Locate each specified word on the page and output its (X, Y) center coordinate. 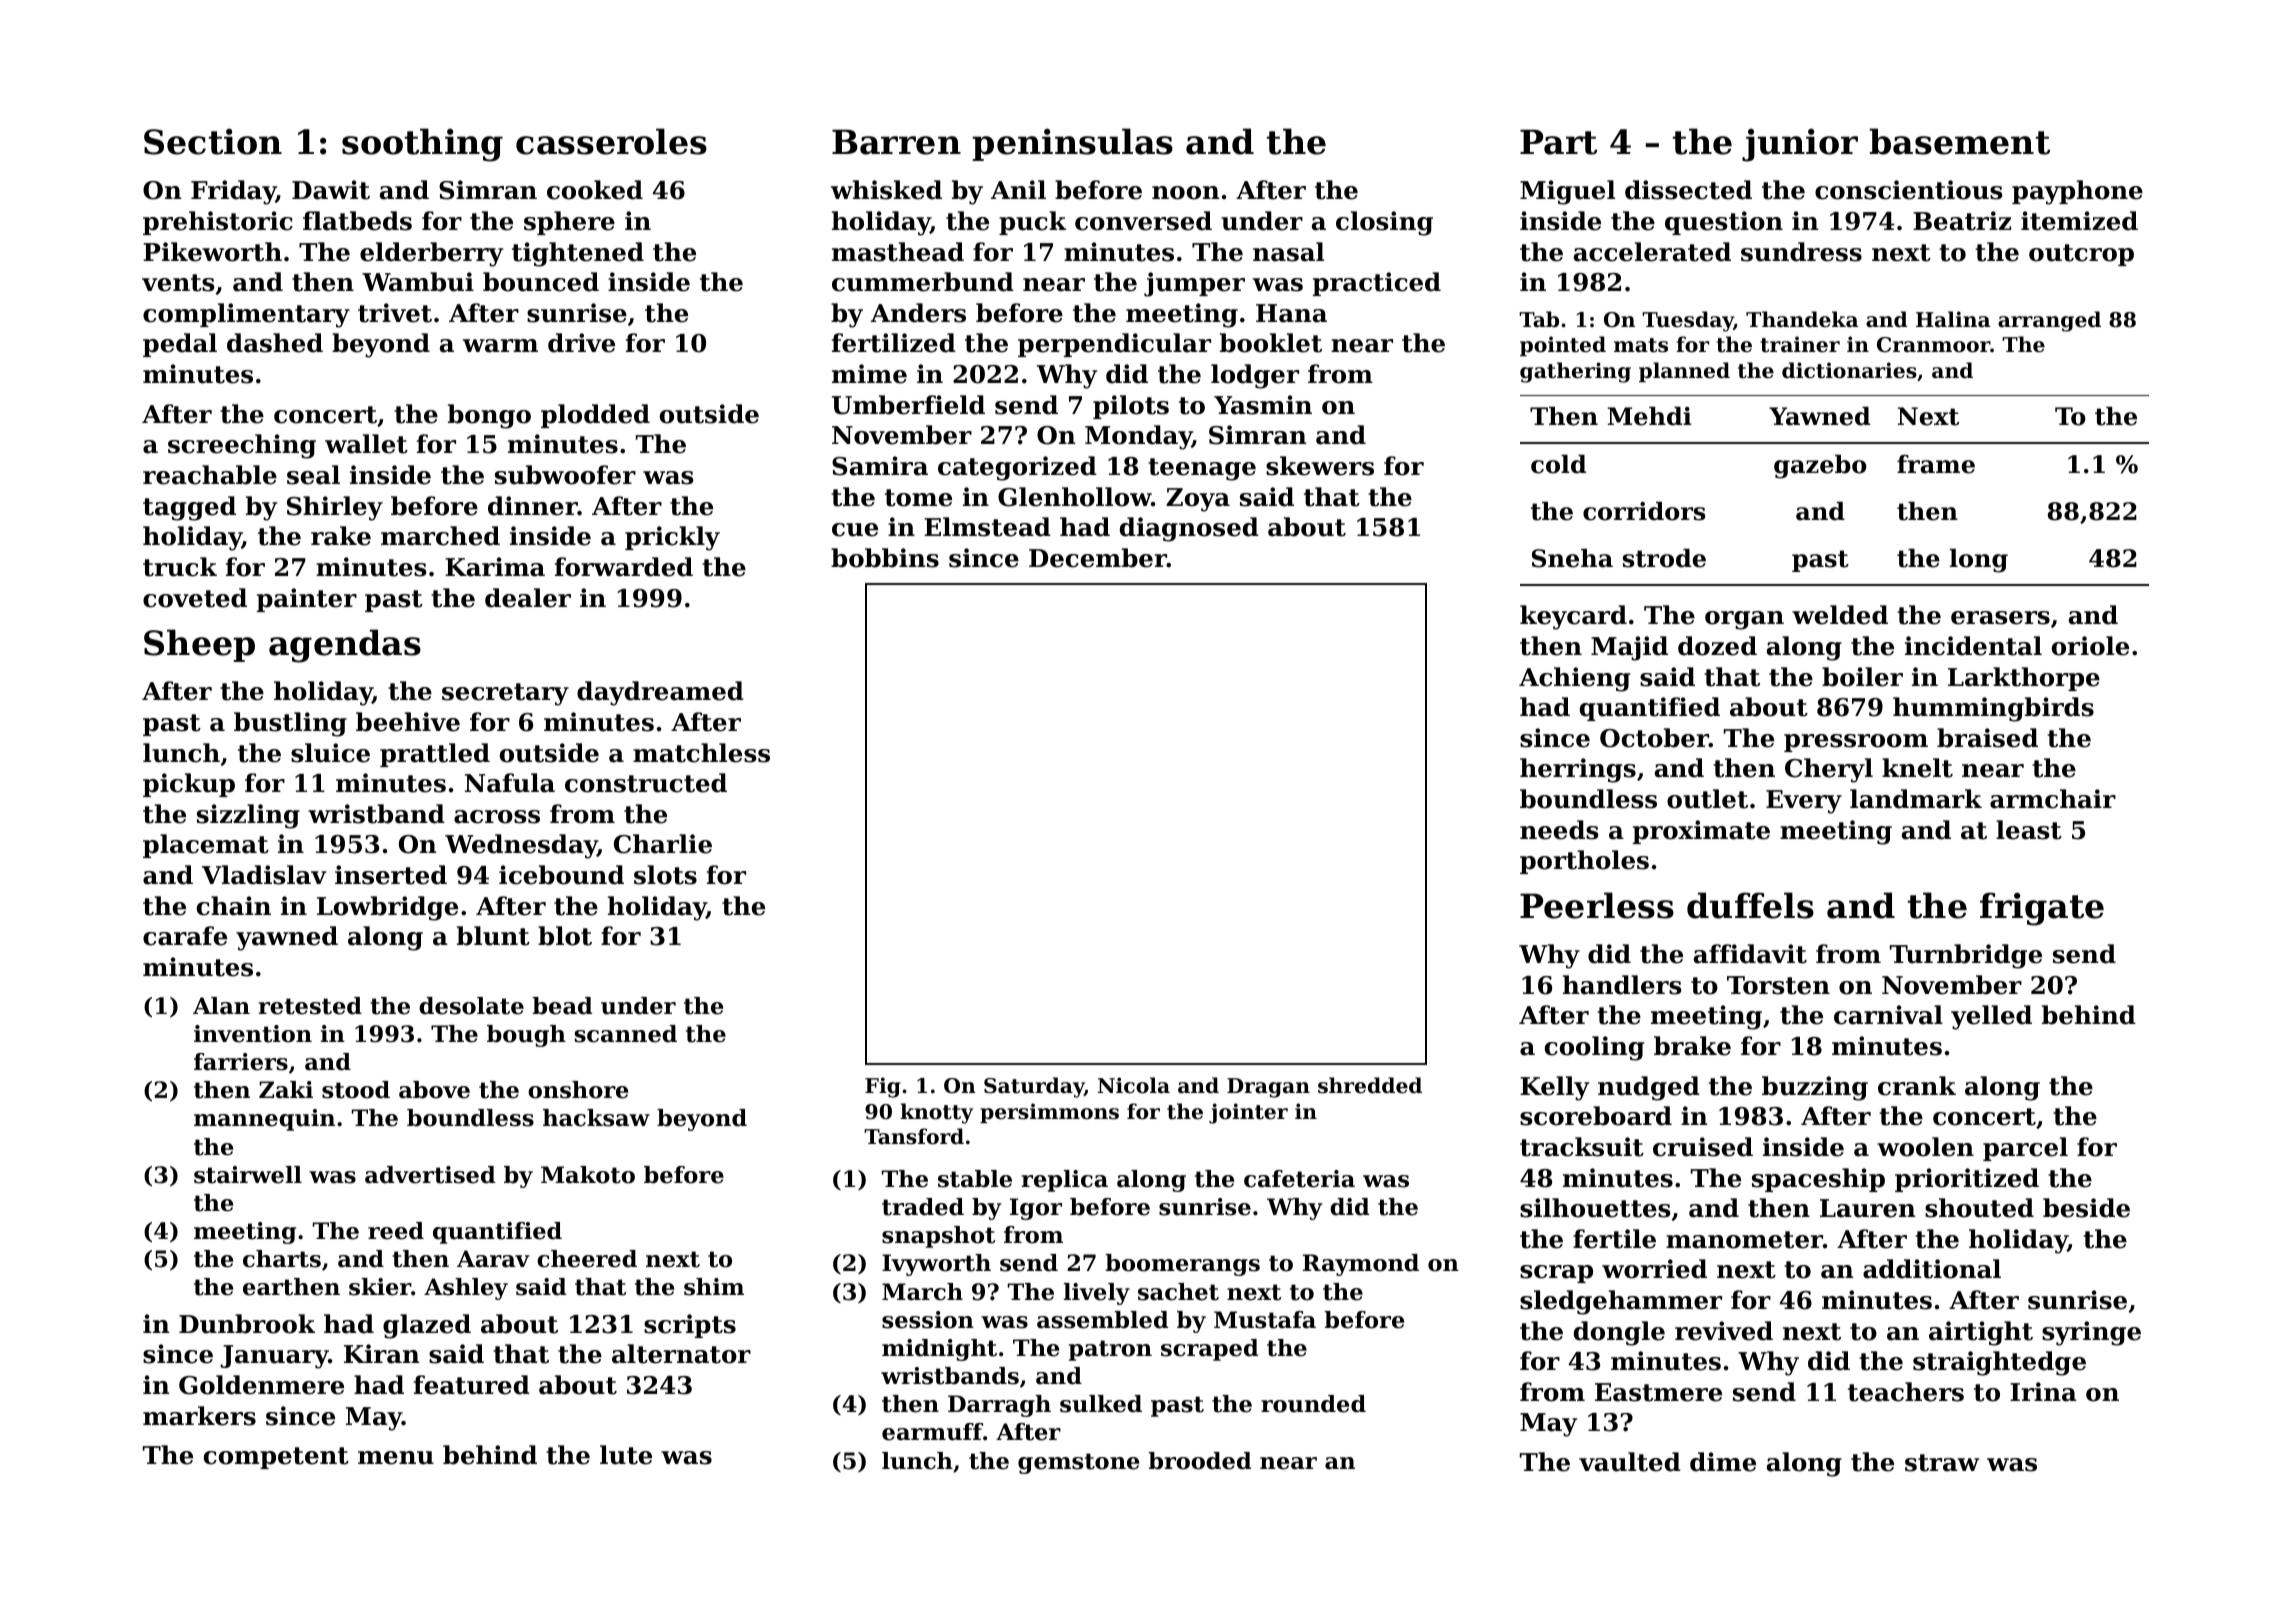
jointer (1248, 1113)
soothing (422, 145)
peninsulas (1072, 144)
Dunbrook (247, 1324)
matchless (701, 753)
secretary (505, 694)
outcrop (2081, 255)
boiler (1862, 677)
